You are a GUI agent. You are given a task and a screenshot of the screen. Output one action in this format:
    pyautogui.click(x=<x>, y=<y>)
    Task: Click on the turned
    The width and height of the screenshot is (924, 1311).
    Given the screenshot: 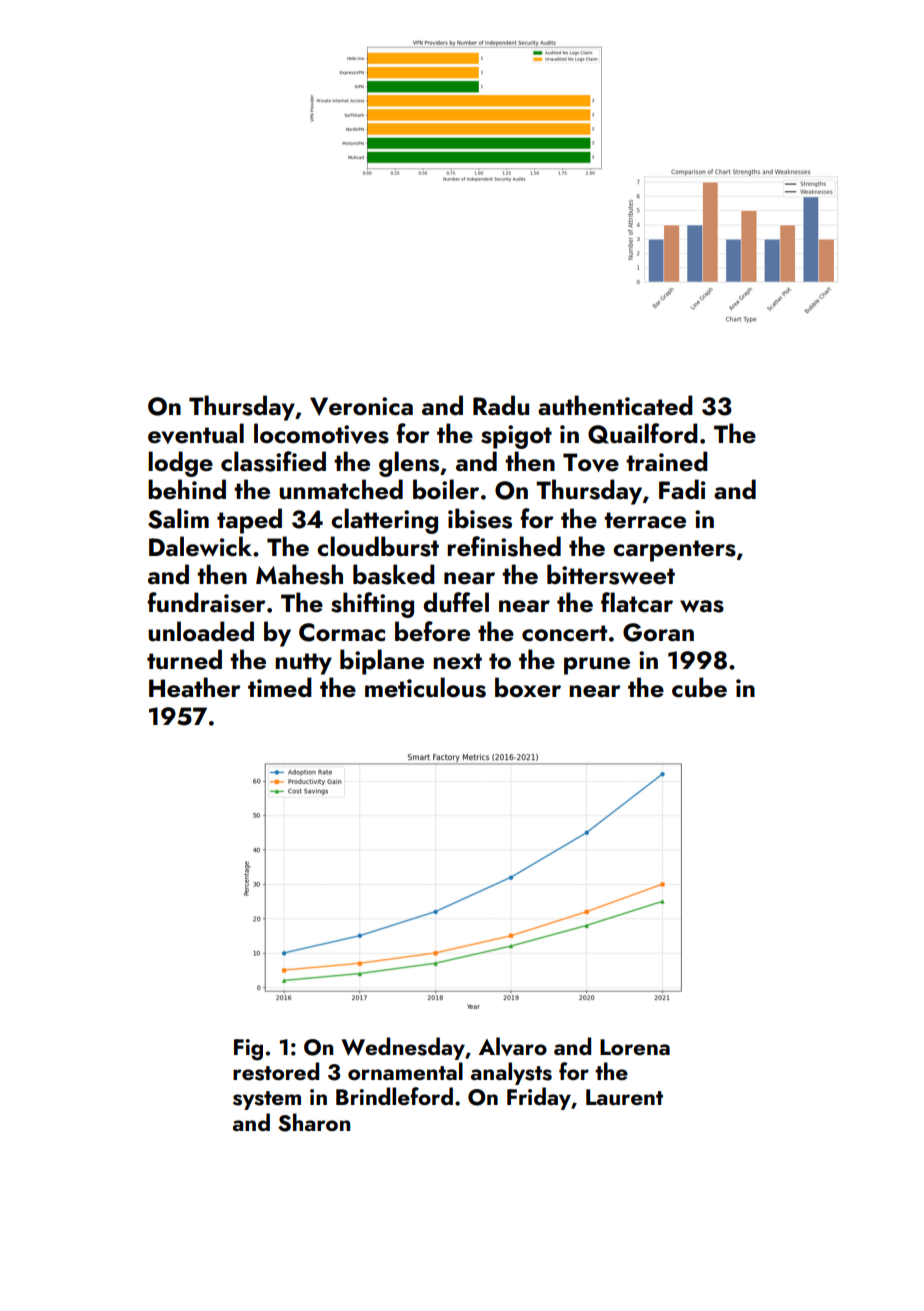 What is the action you would take?
    pyautogui.click(x=184, y=659)
